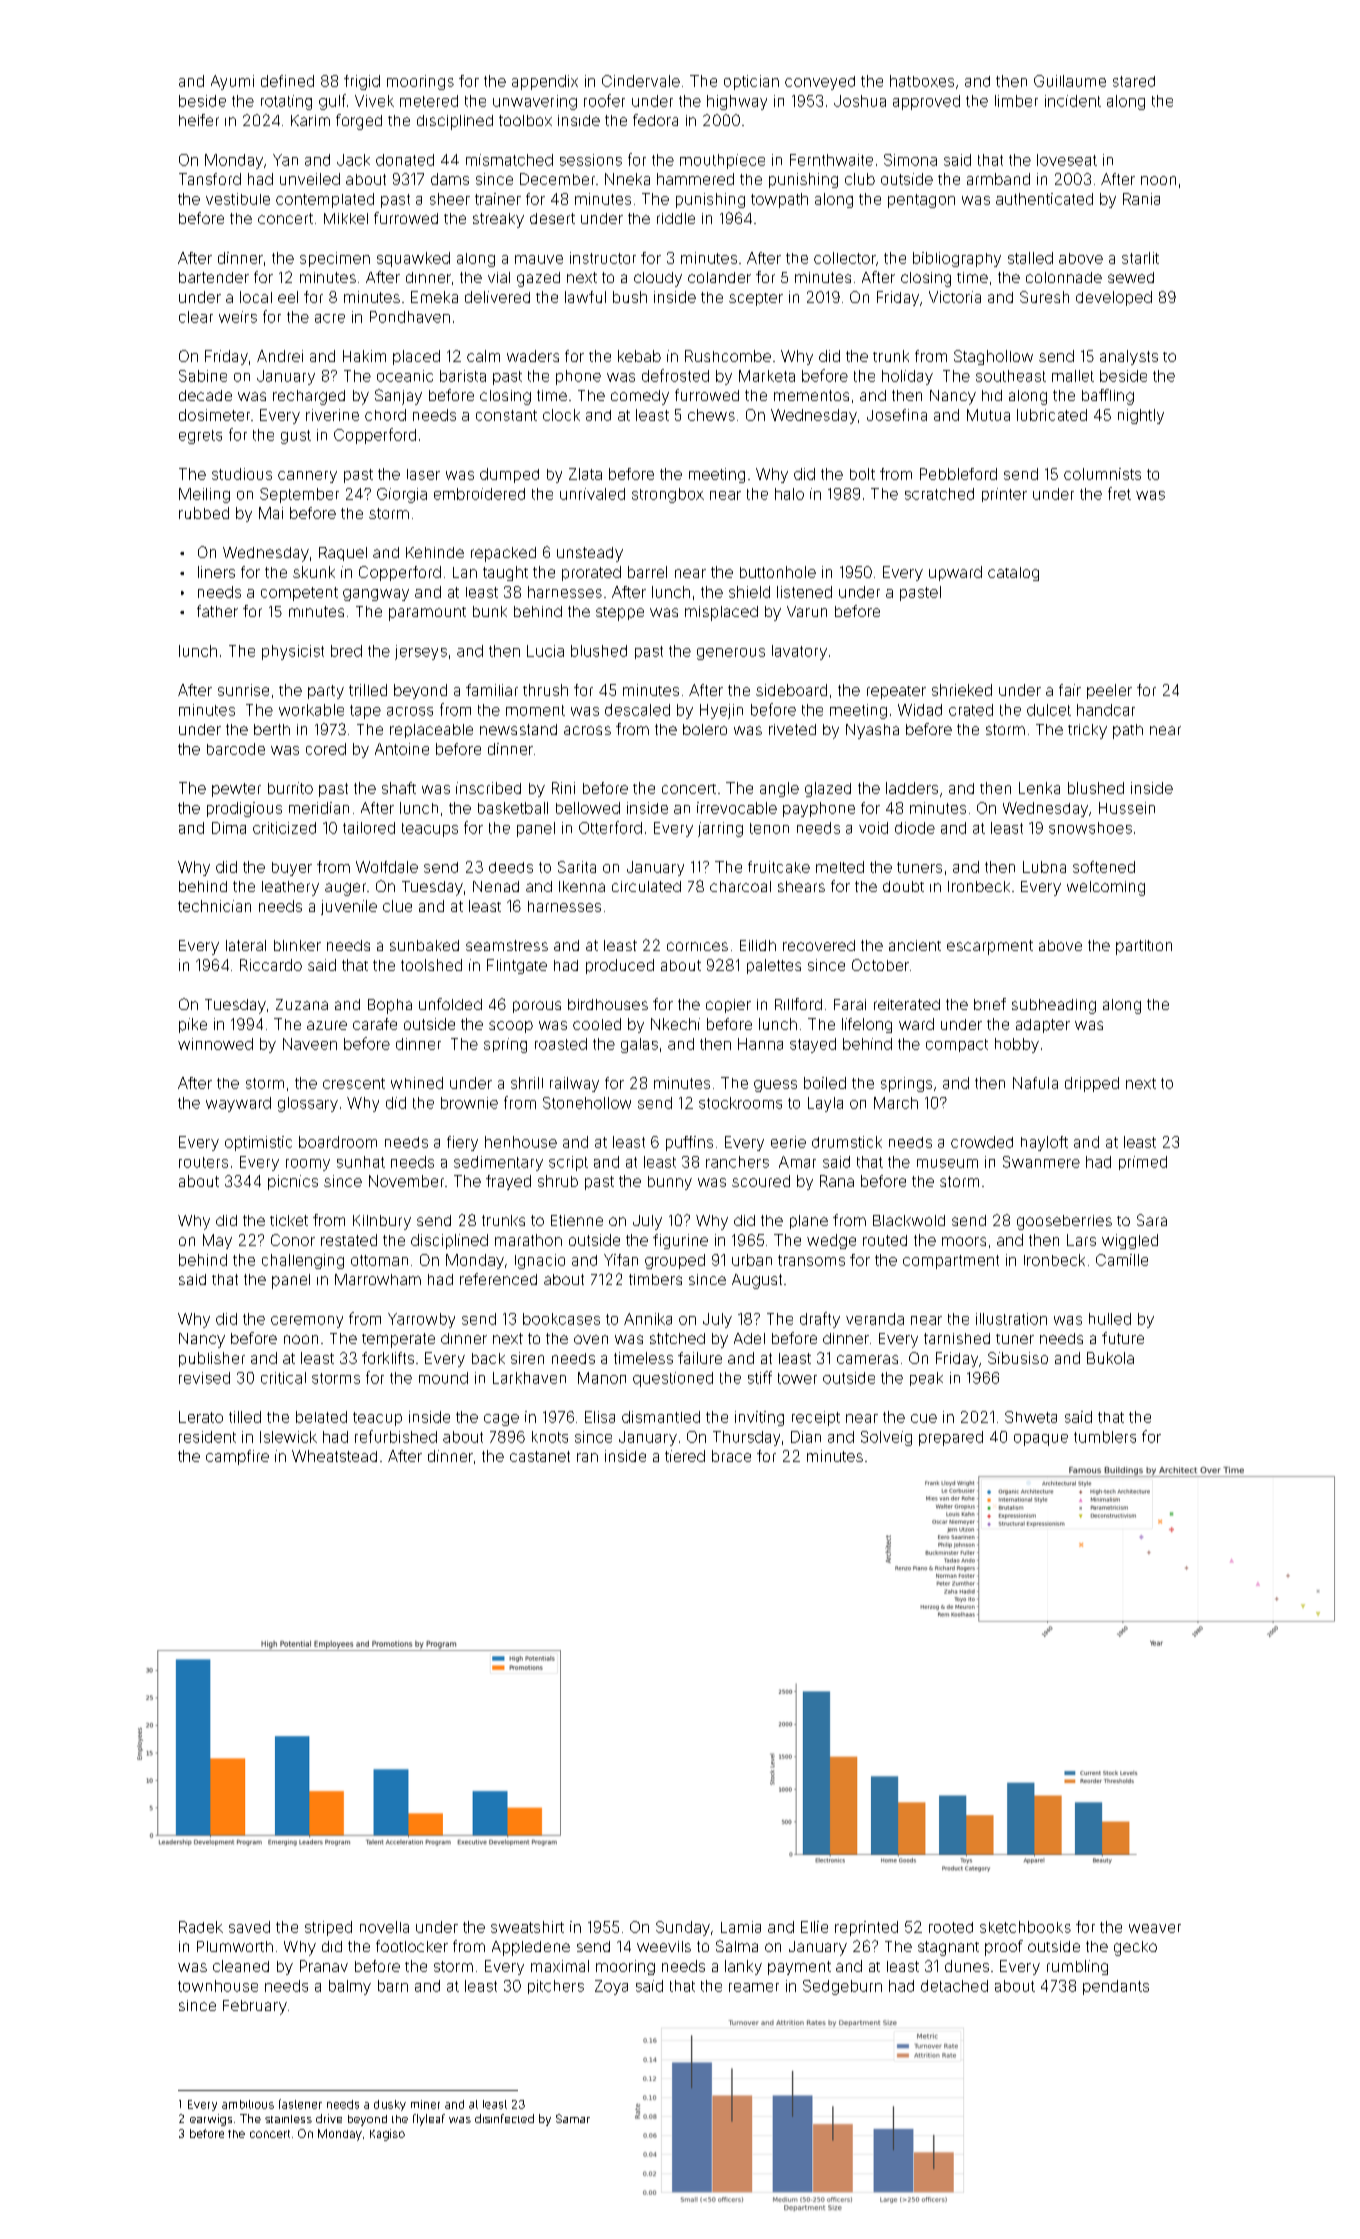 The image size is (1360, 2239). What do you see at coordinates (639, 356) in the page?
I see `kebab` at bounding box center [639, 356].
